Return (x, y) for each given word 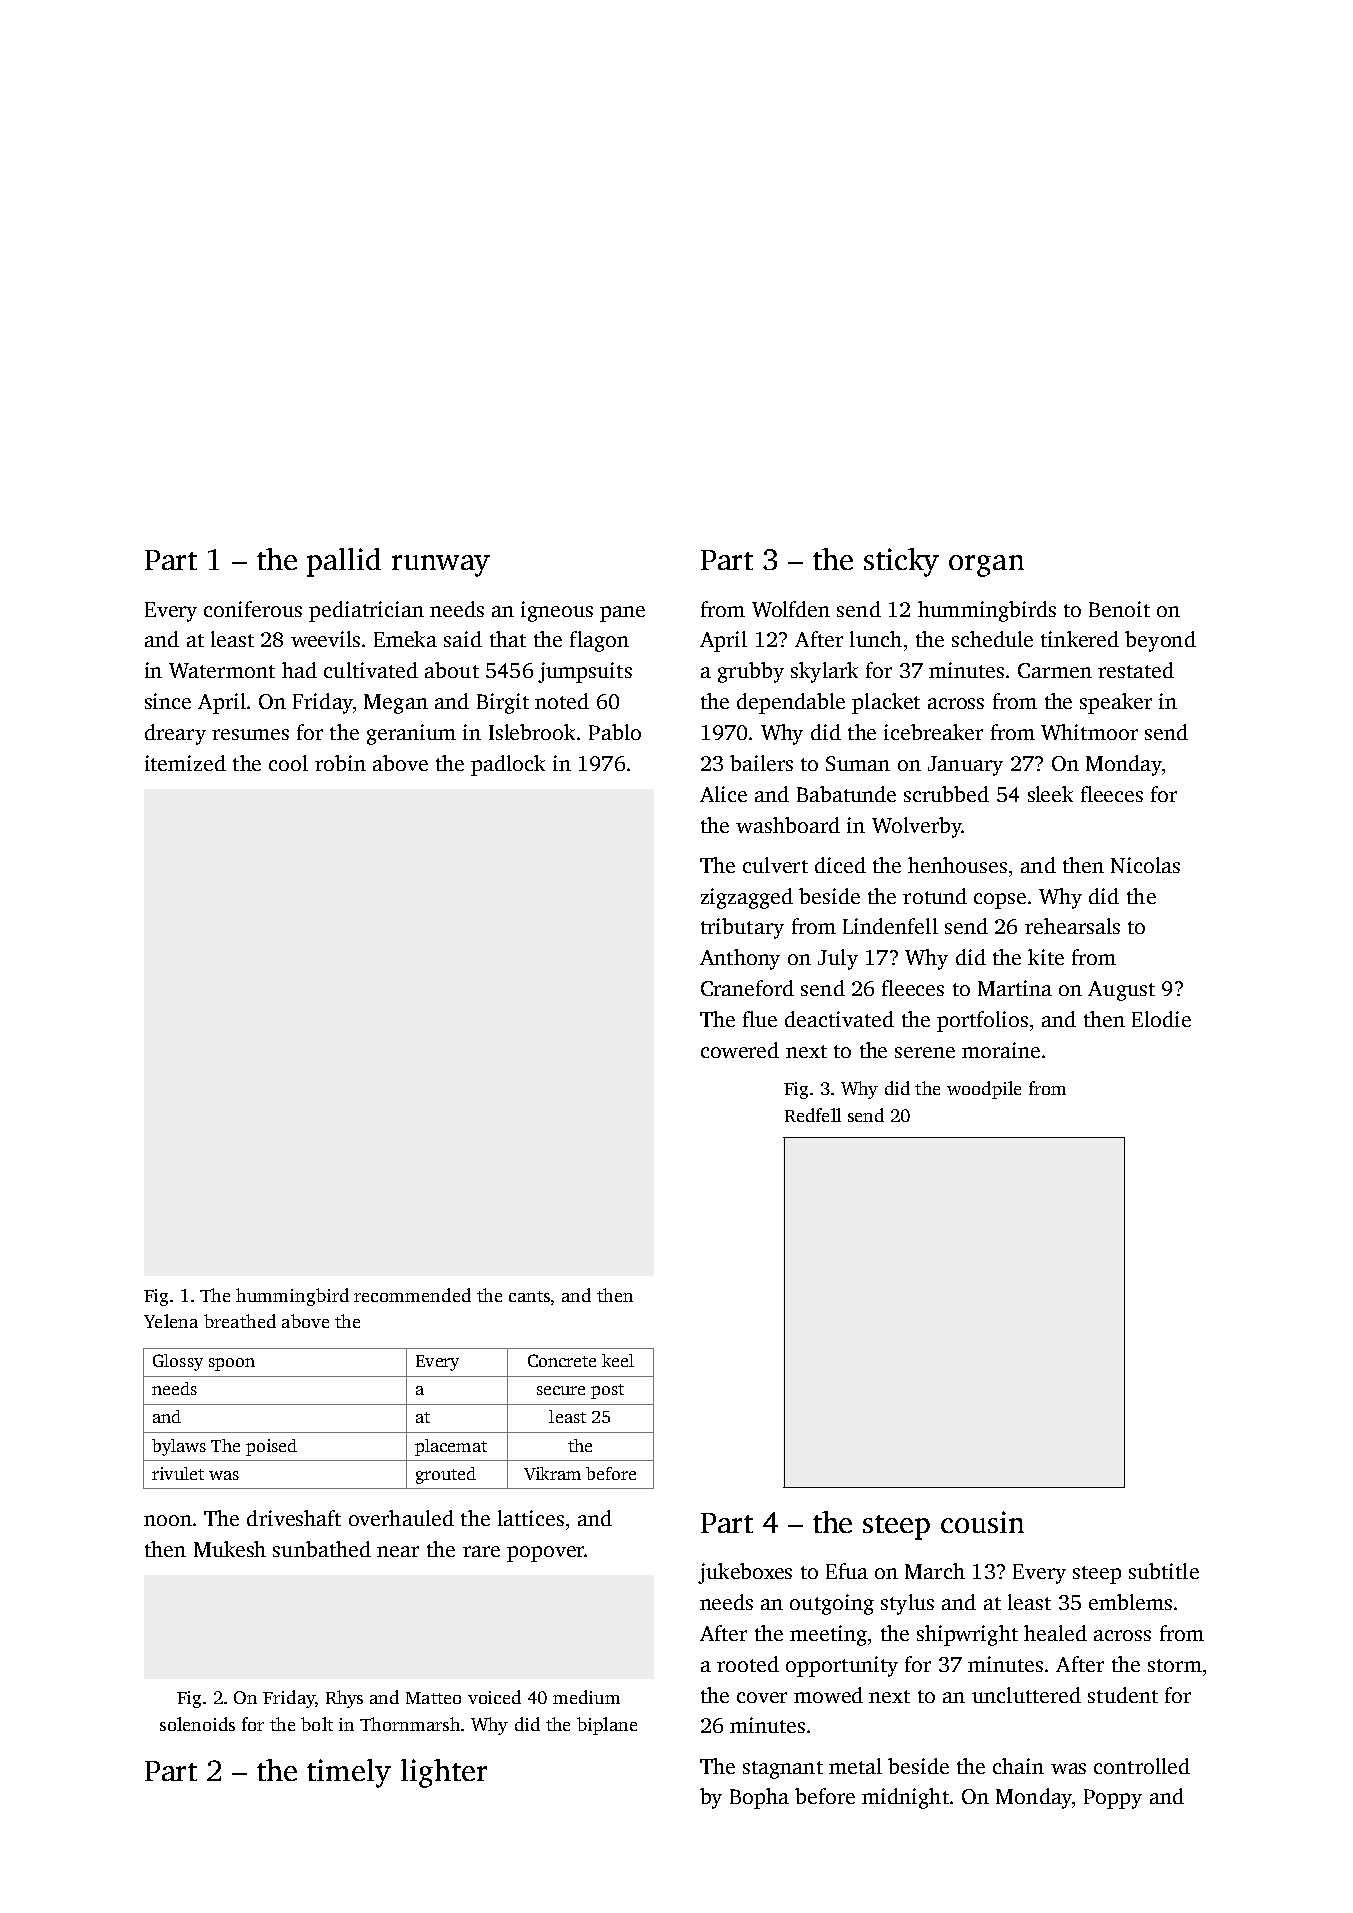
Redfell (813, 1115)
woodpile (984, 1090)
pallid (344, 562)
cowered (740, 1050)
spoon (232, 1364)
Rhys (344, 1699)
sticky (901, 562)
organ (986, 566)
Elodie (1161, 1019)
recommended (412, 1295)
